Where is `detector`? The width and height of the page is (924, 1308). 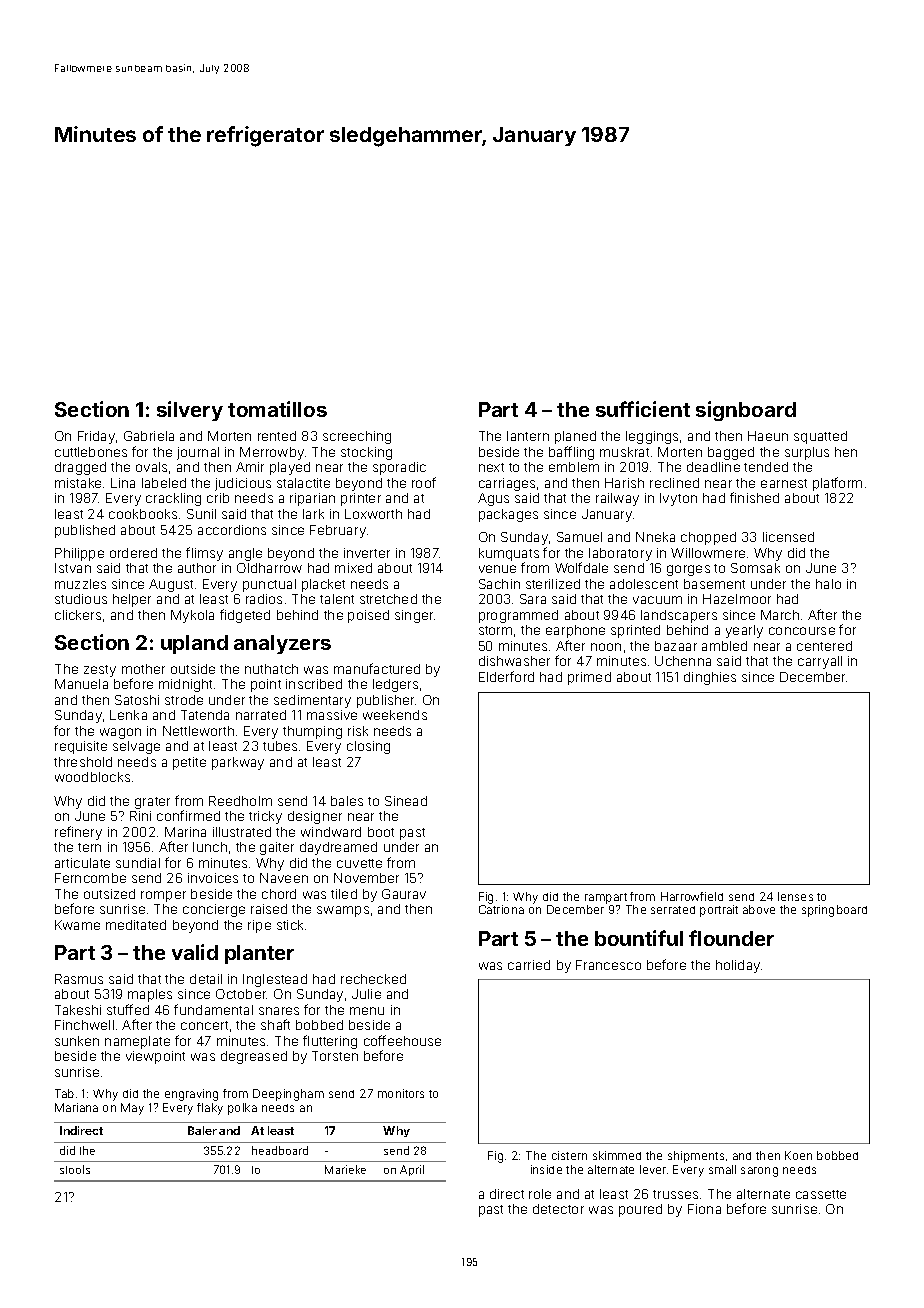 detector is located at coordinates (558, 1209).
